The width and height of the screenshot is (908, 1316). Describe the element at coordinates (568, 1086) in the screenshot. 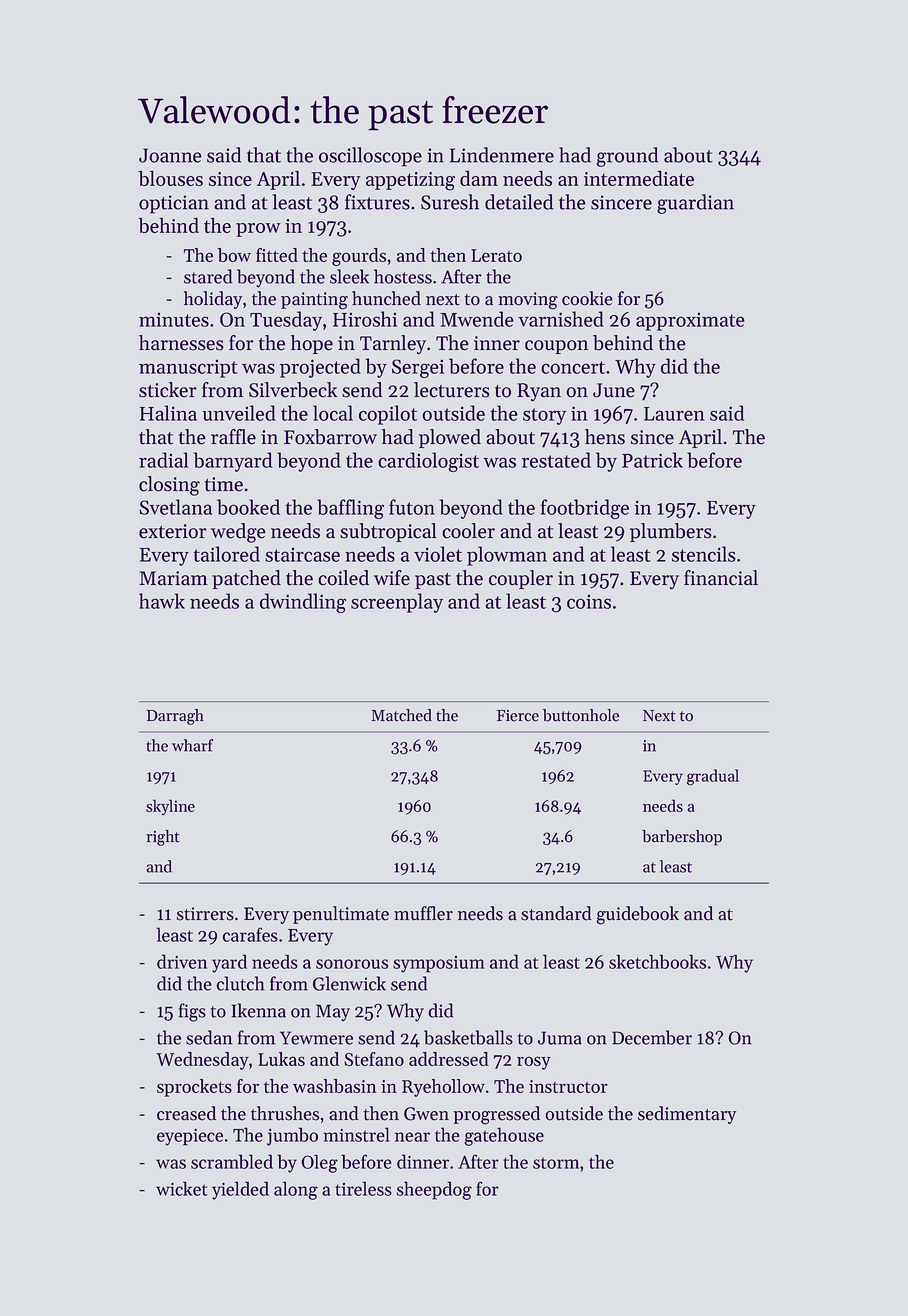

I see `instructor` at that location.
